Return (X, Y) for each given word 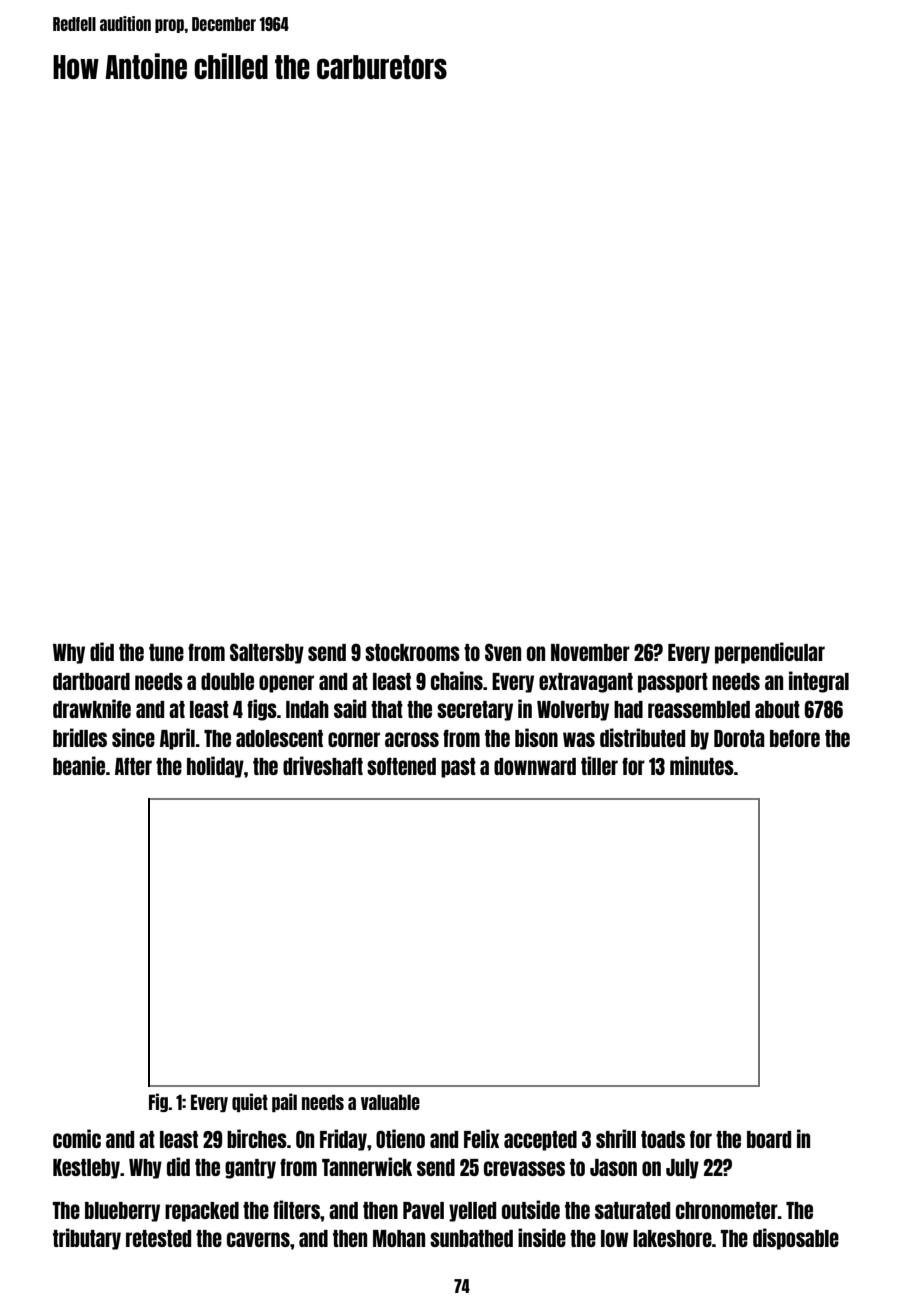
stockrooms (412, 652)
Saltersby (267, 653)
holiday (215, 767)
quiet (250, 1102)
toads (663, 1139)
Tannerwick (367, 1166)
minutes (702, 765)
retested (158, 1238)
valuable (390, 1102)
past (458, 768)
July (682, 1169)
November (590, 652)
